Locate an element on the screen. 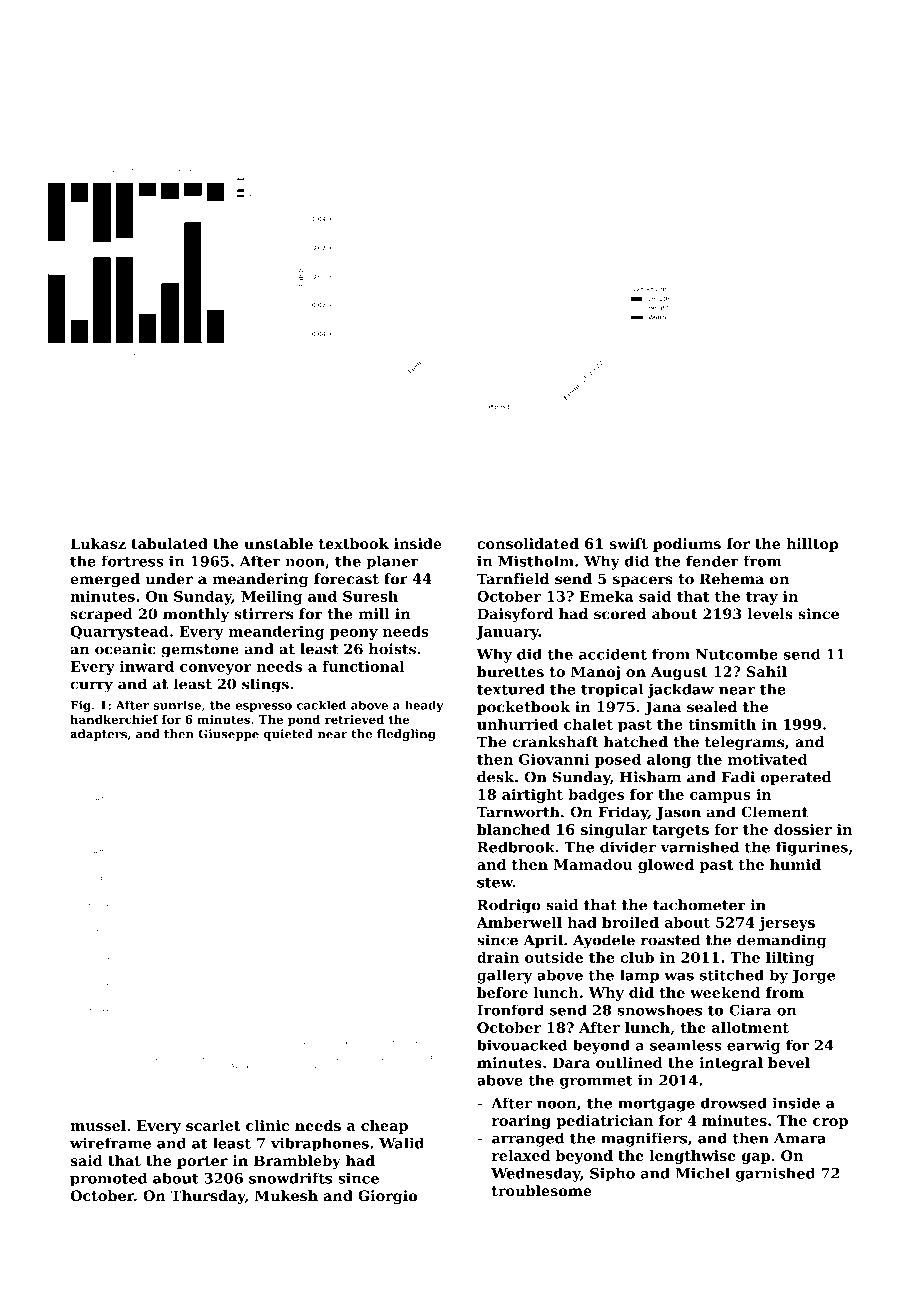 The height and width of the screenshot is (1308, 924). unhurried is located at coordinates (517, 724).
